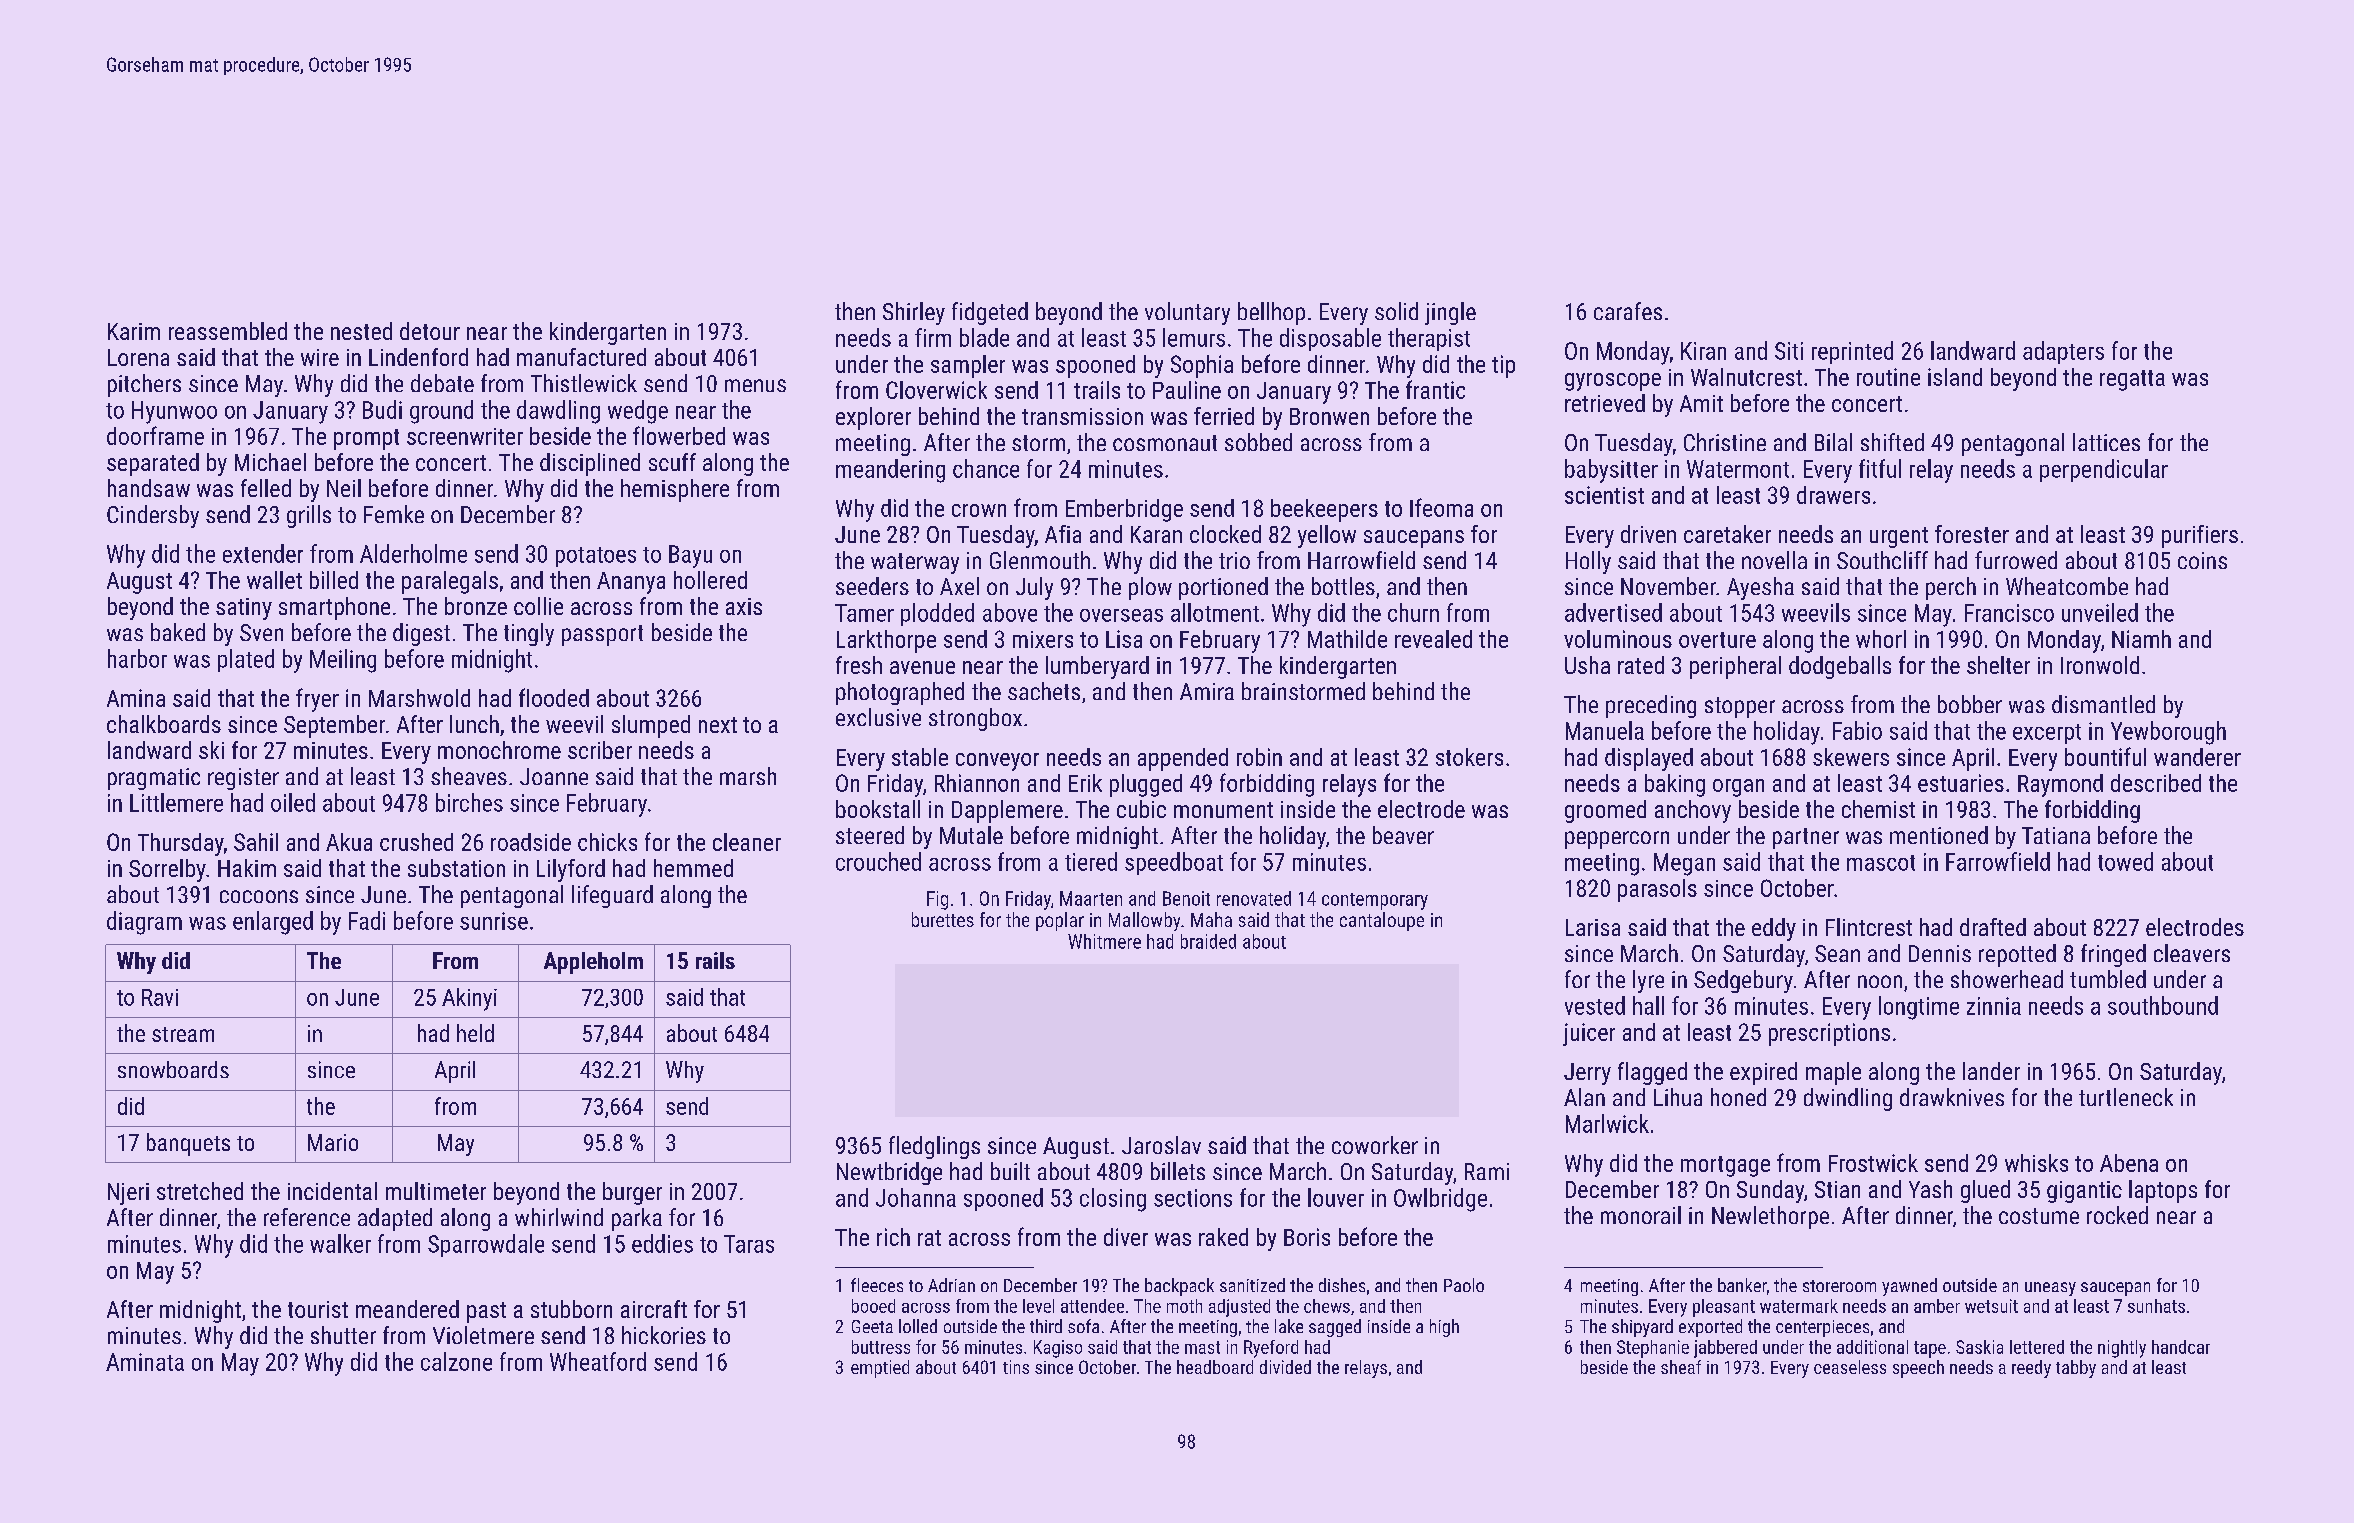  Describe the element at coordinates (1918, 1369) in the document. I see `speech` at that location.
